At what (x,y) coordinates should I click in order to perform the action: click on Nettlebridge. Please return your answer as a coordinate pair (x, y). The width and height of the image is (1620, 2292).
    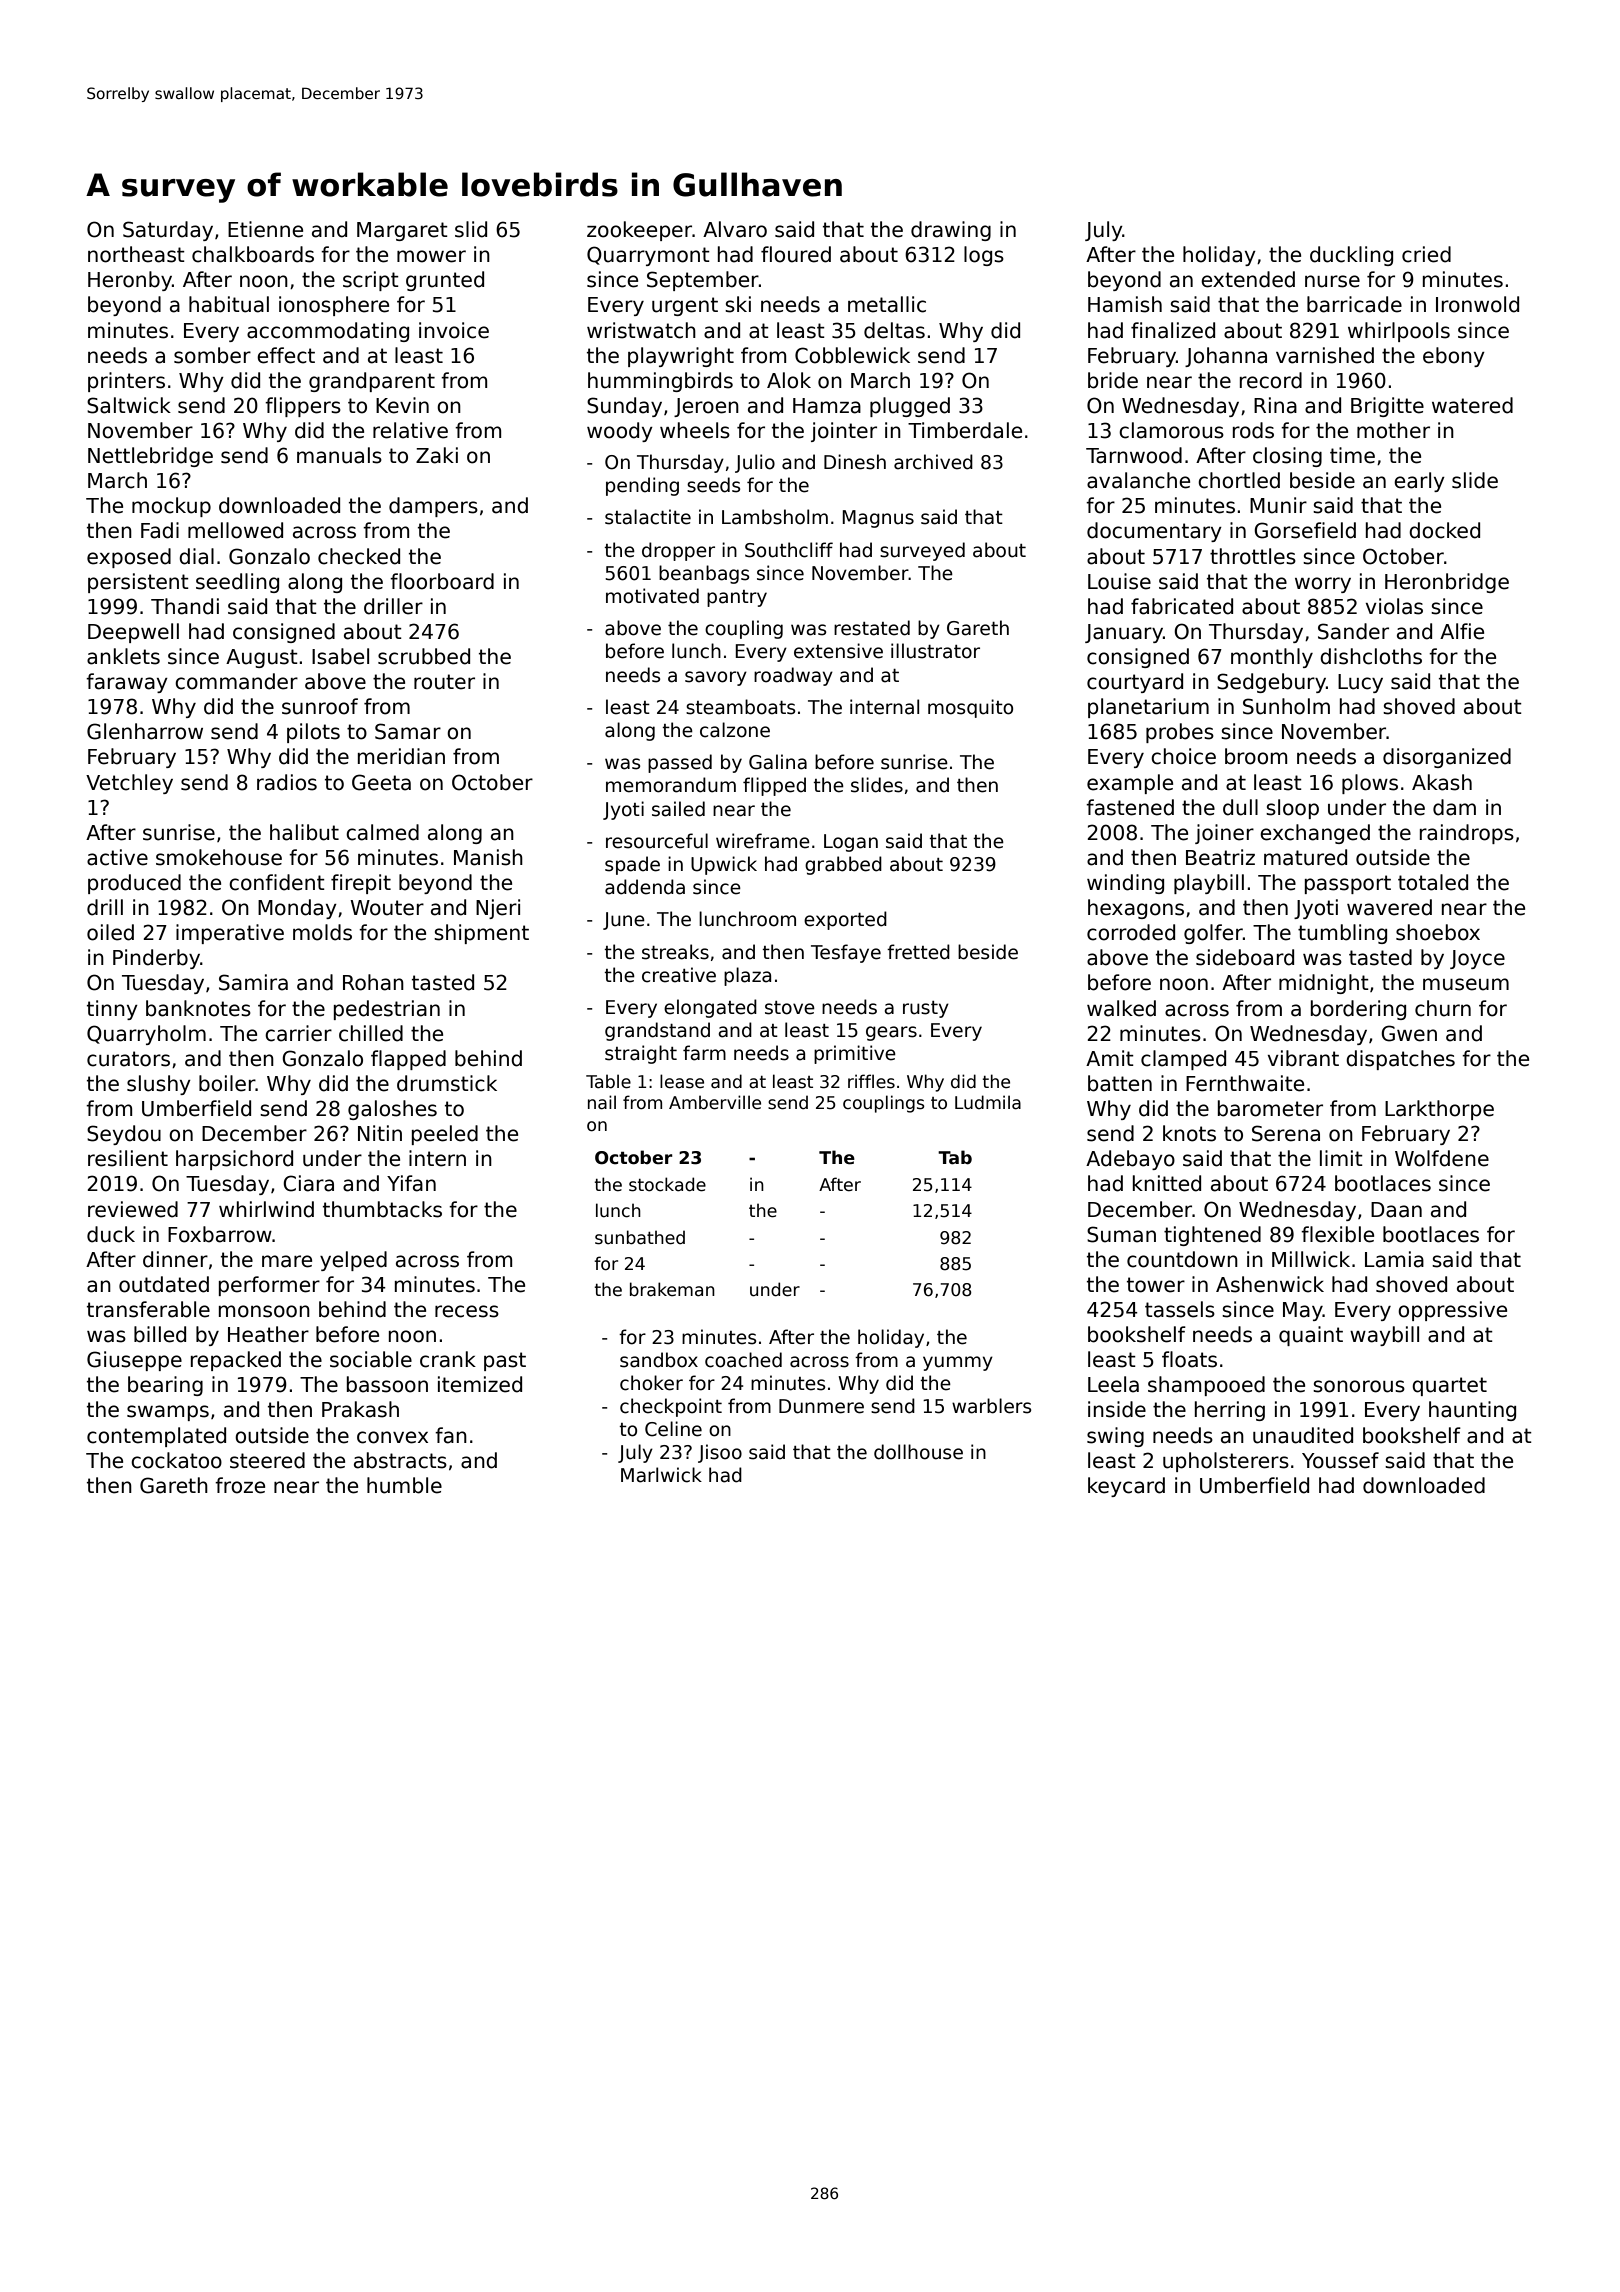
    Looking at the image, I should click on (150, 457).
